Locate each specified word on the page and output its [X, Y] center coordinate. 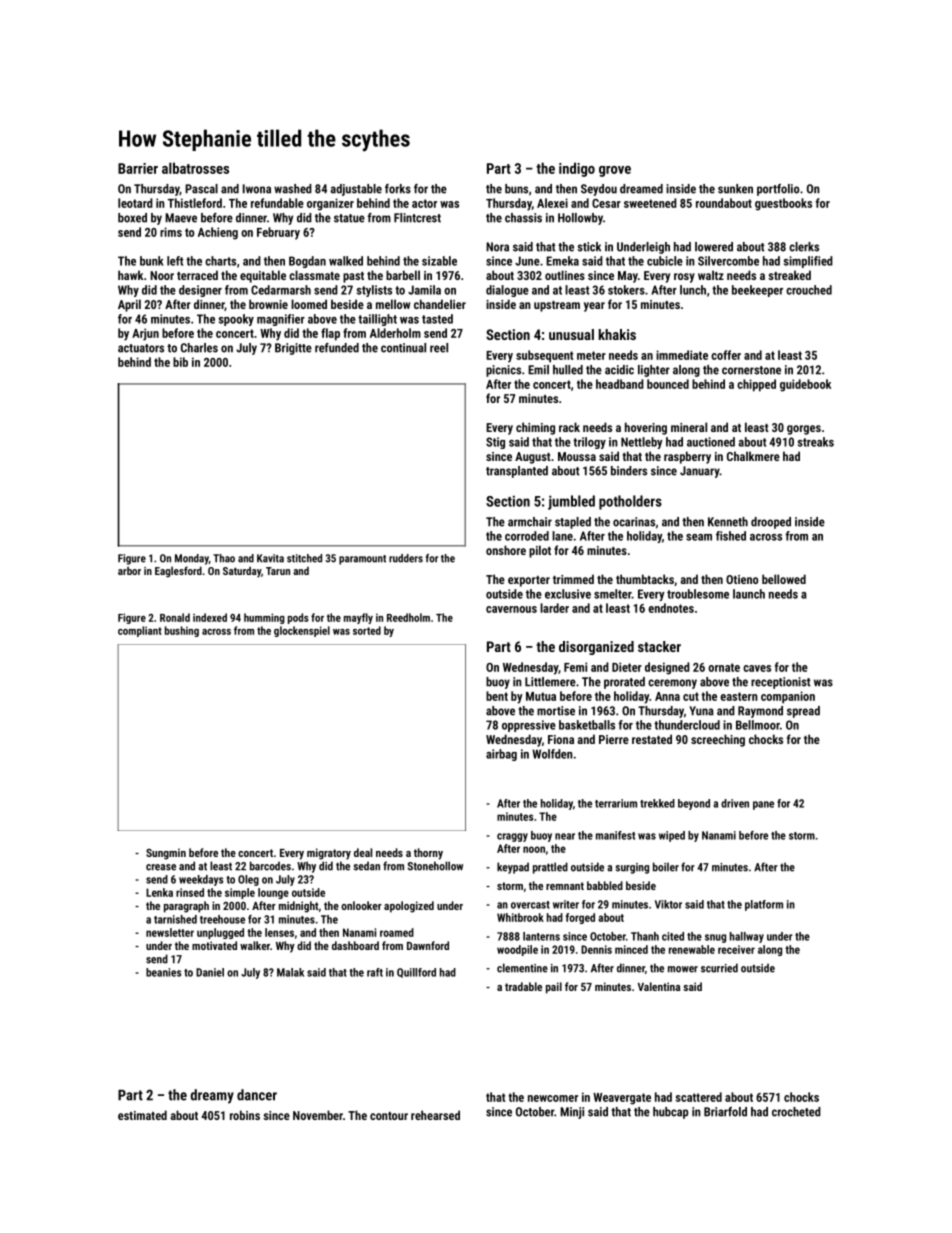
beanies [163, 972]
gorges [804, 430]
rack [569, 427]
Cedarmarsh [281, 290]
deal [363, 852]
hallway [747, 937]
